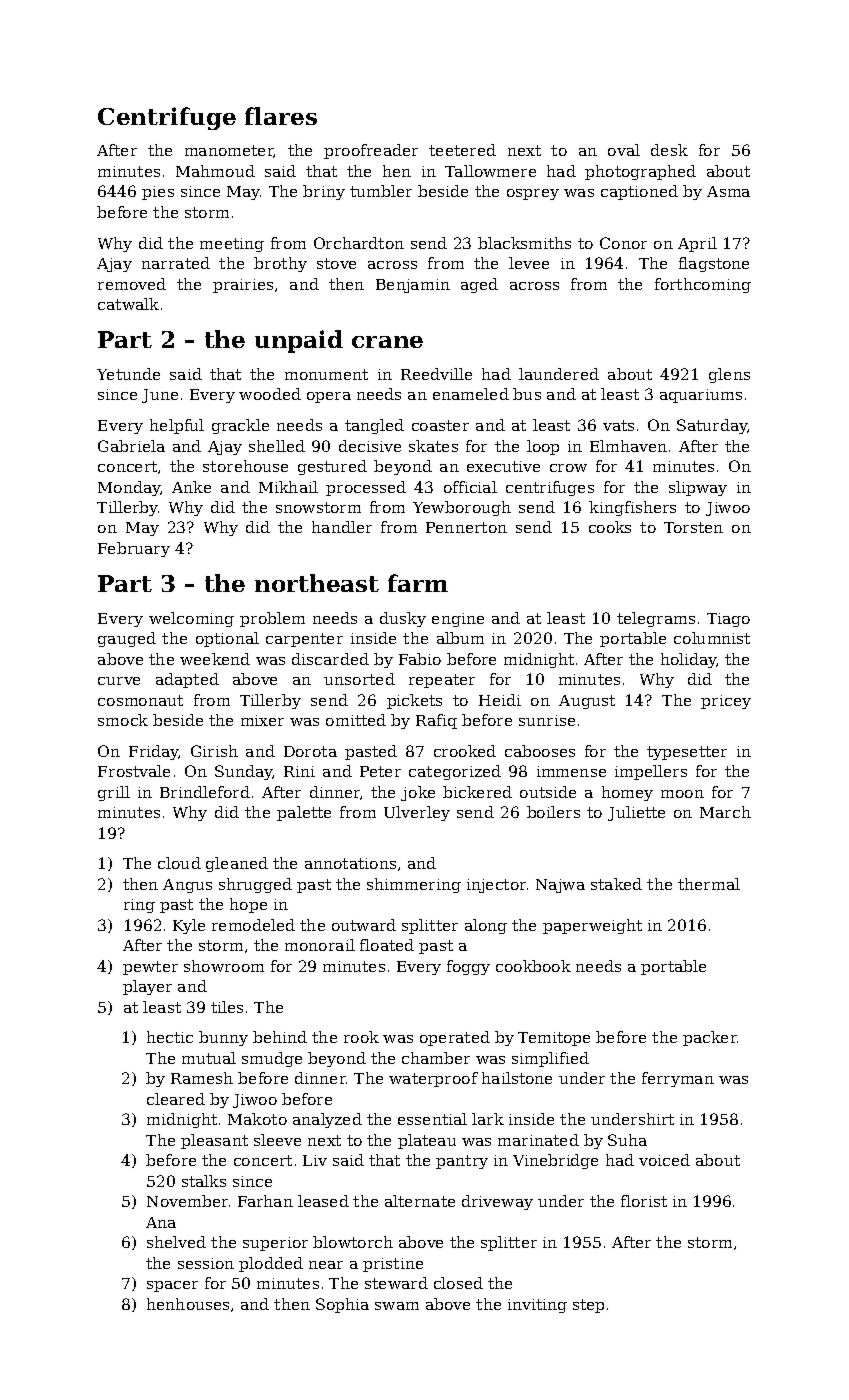 Image resolution: width=849 pixels, height=1400 pixels. Describe the element at coordinates (202, 1078) in the document. I see `Ramesh` at that location.
